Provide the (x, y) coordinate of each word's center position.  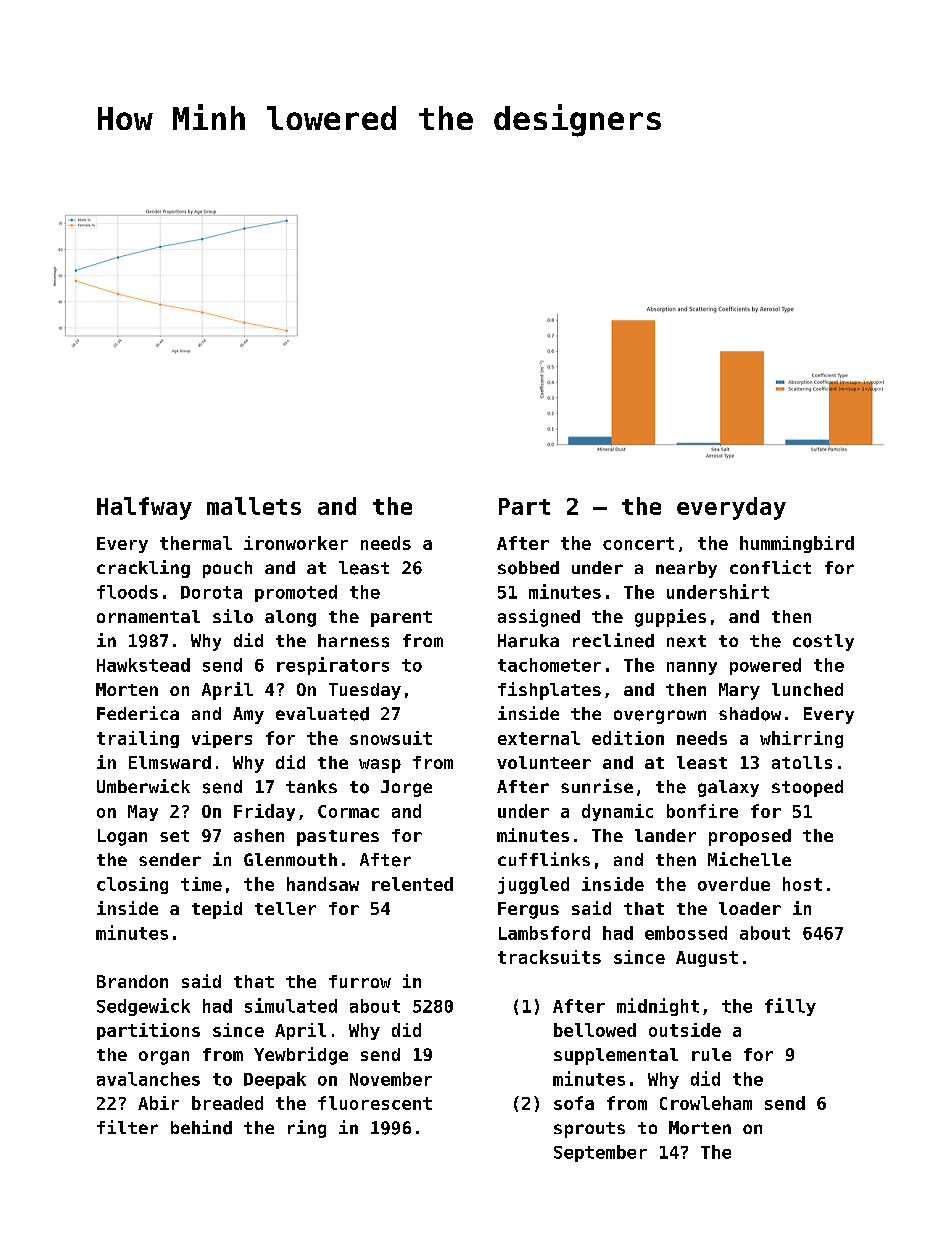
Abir (158, 1103)
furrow (360, 981)
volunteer (544, 762)
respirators (333, 666)
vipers (222, 739)
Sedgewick (143, 1007)
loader (750, 908)
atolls (802, 762)
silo (233, 616)
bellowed (595, 1030)
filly (790, 1007)
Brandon (132, 981)
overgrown (660, 717)
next (686, 641)
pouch (227, 569)
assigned (539, 618)
